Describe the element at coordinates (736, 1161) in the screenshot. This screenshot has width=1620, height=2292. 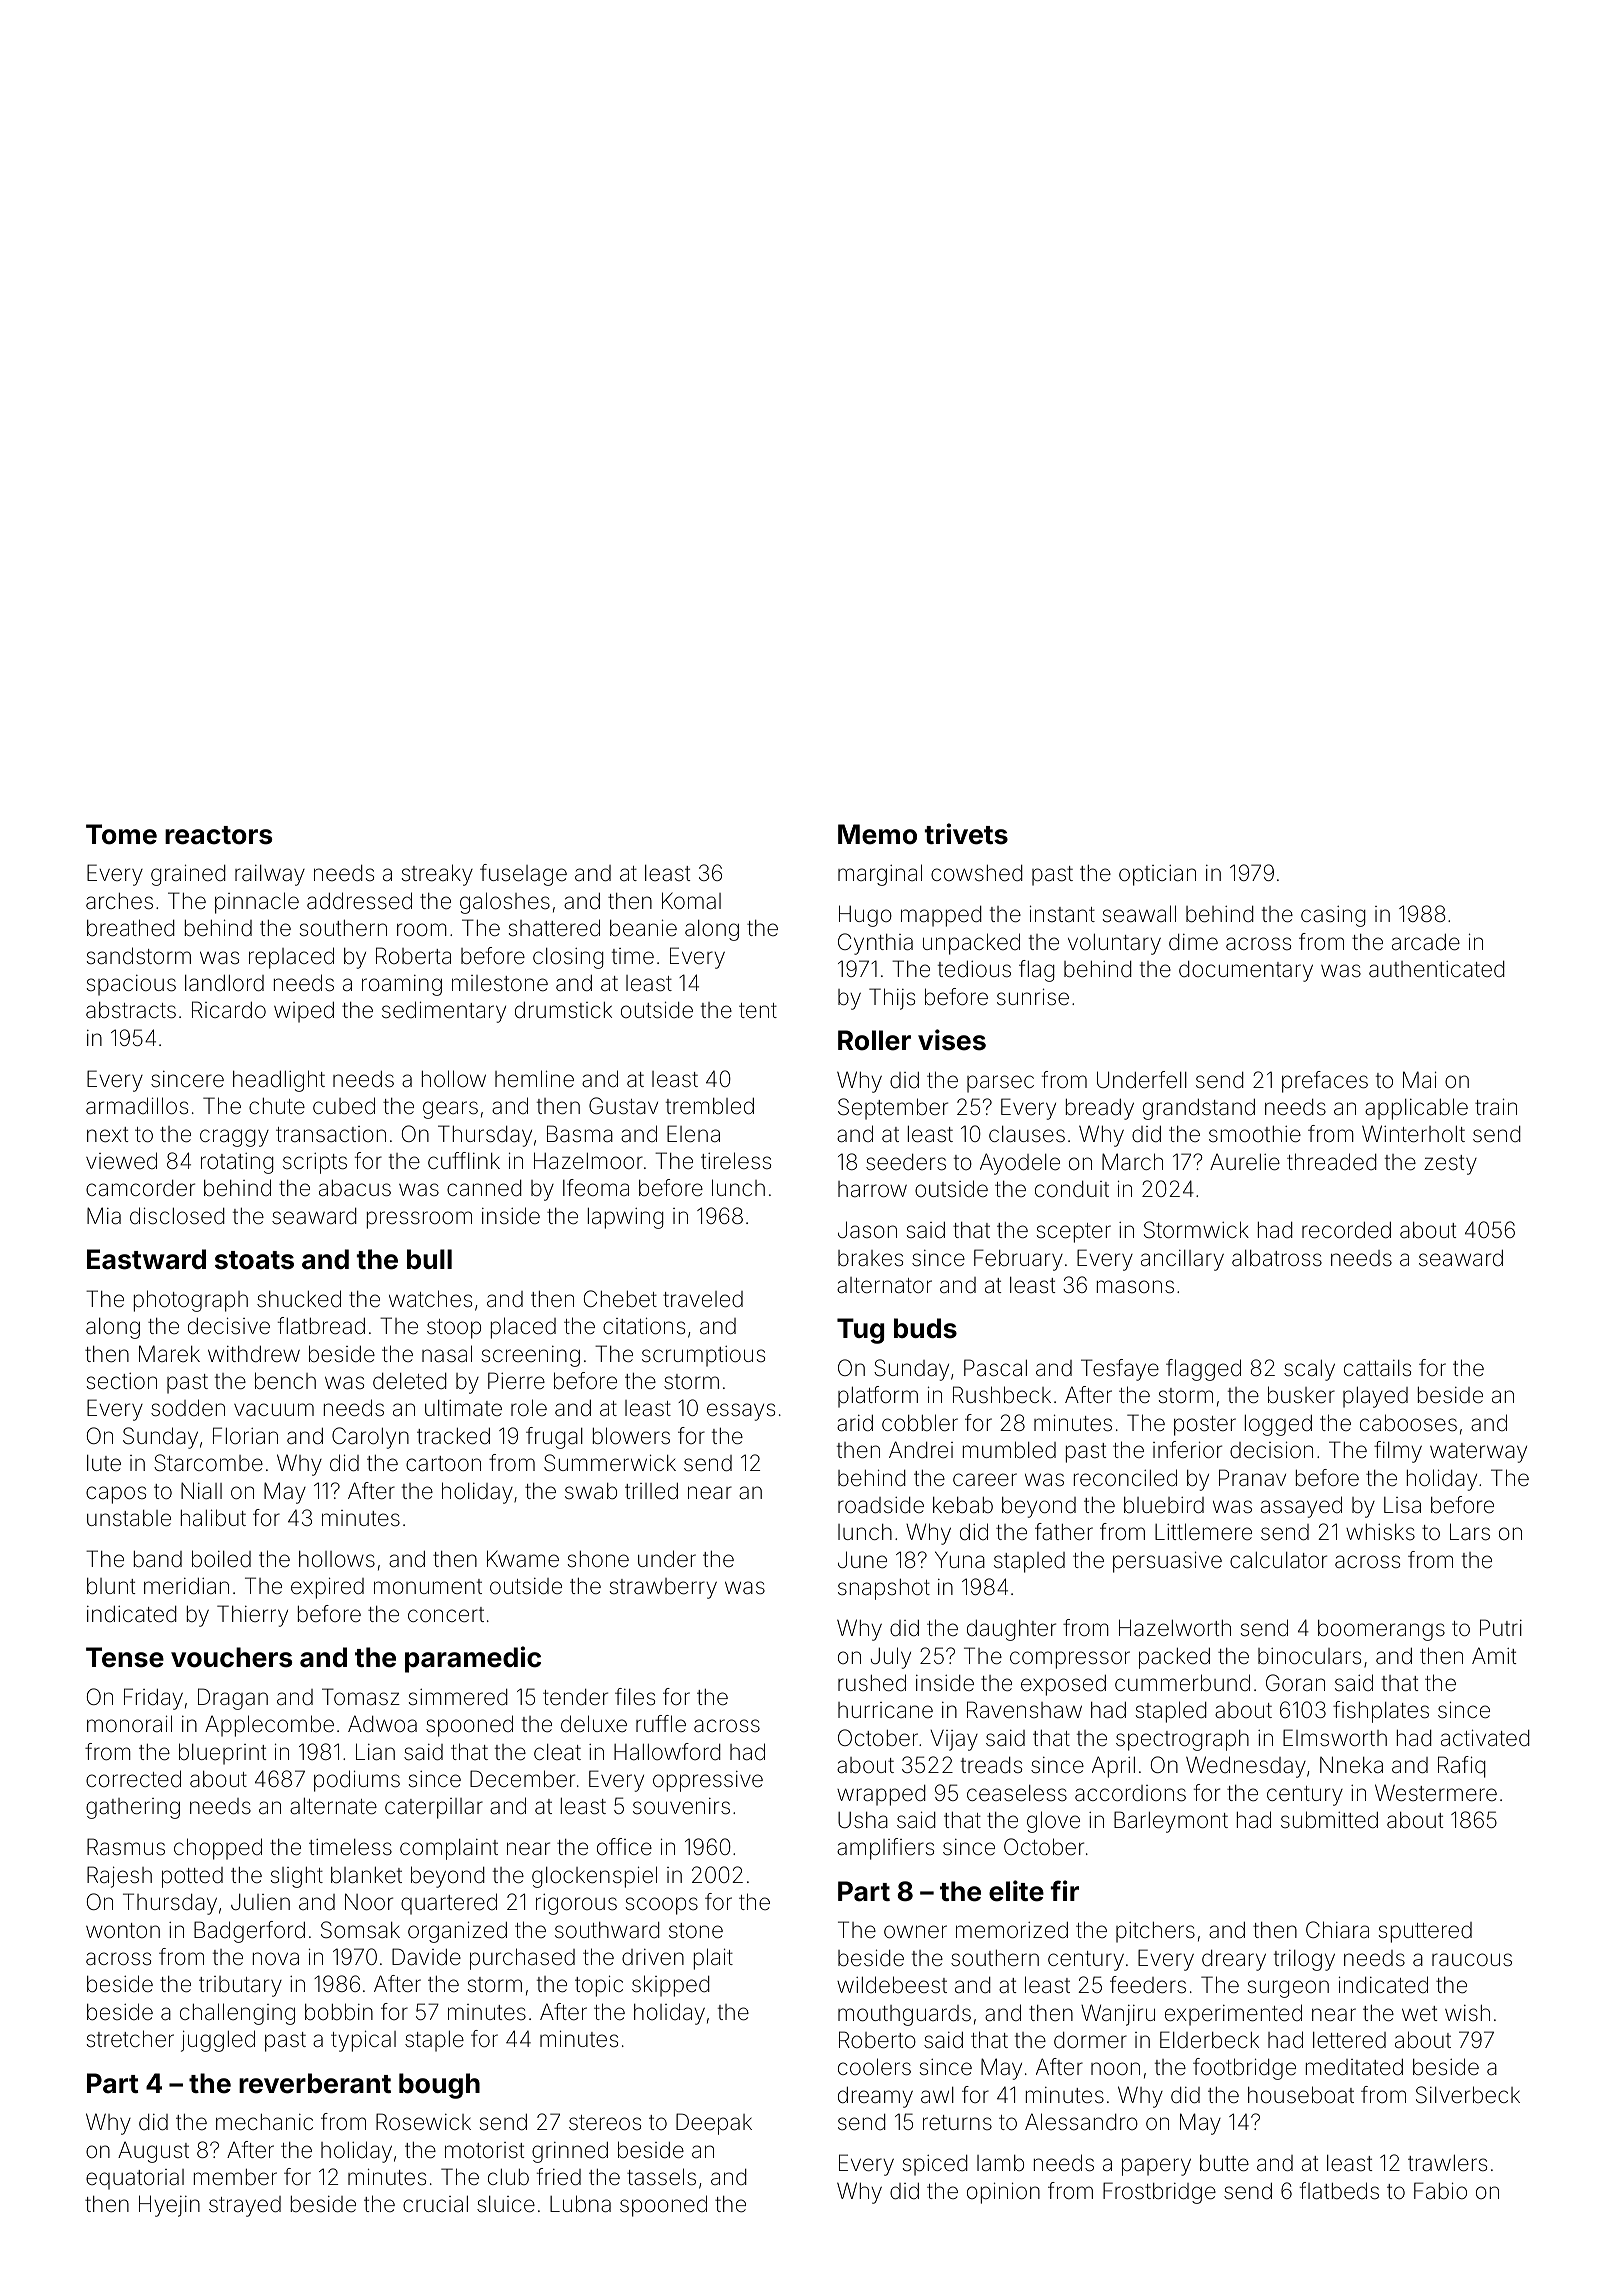
I see `tireless` at that location.
